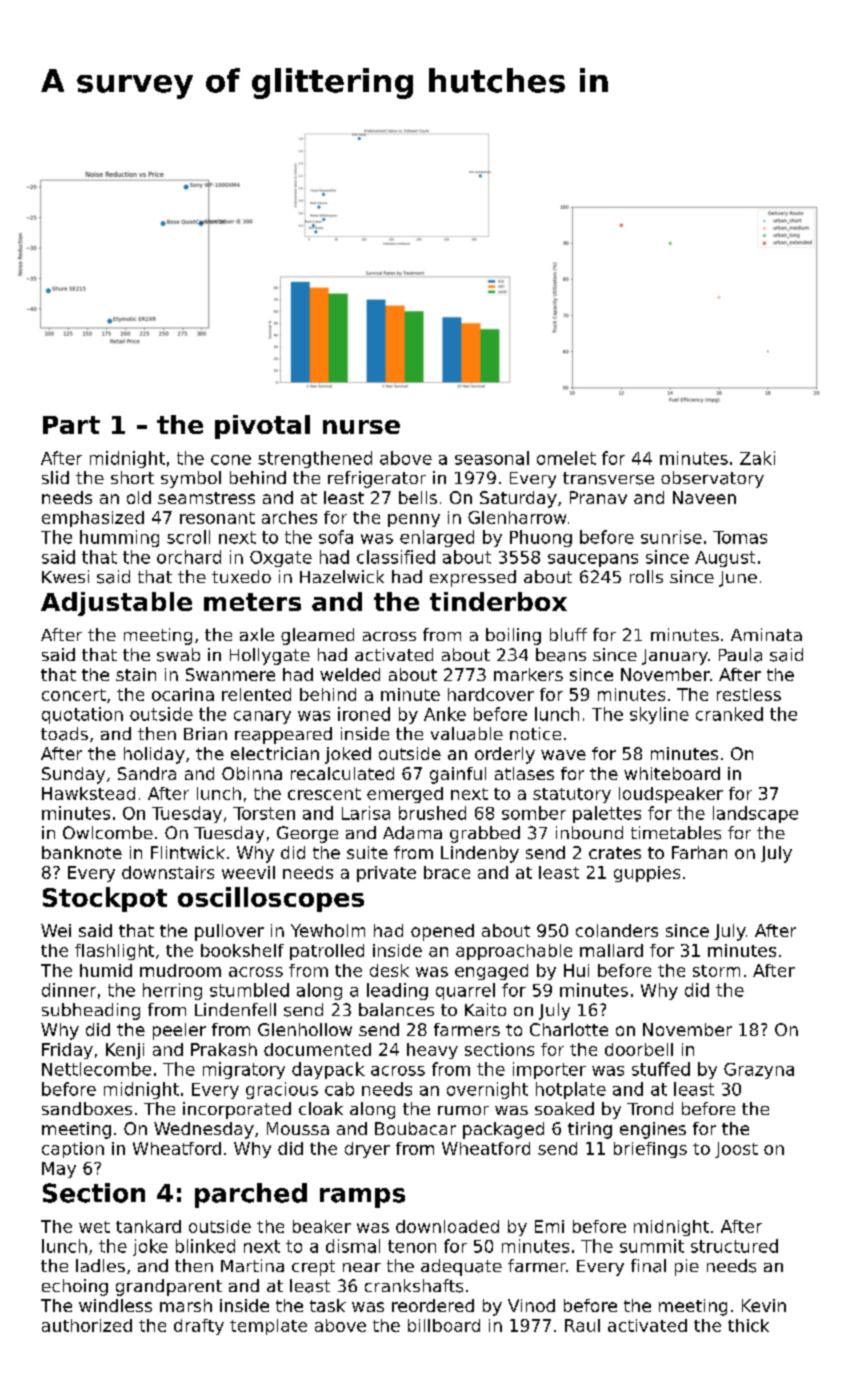 This screenshot has height=1400, width=849. What do you see at coordinates (361, 427) in the screenshot?
I see `nurse` at bounding box center [361, 427].
